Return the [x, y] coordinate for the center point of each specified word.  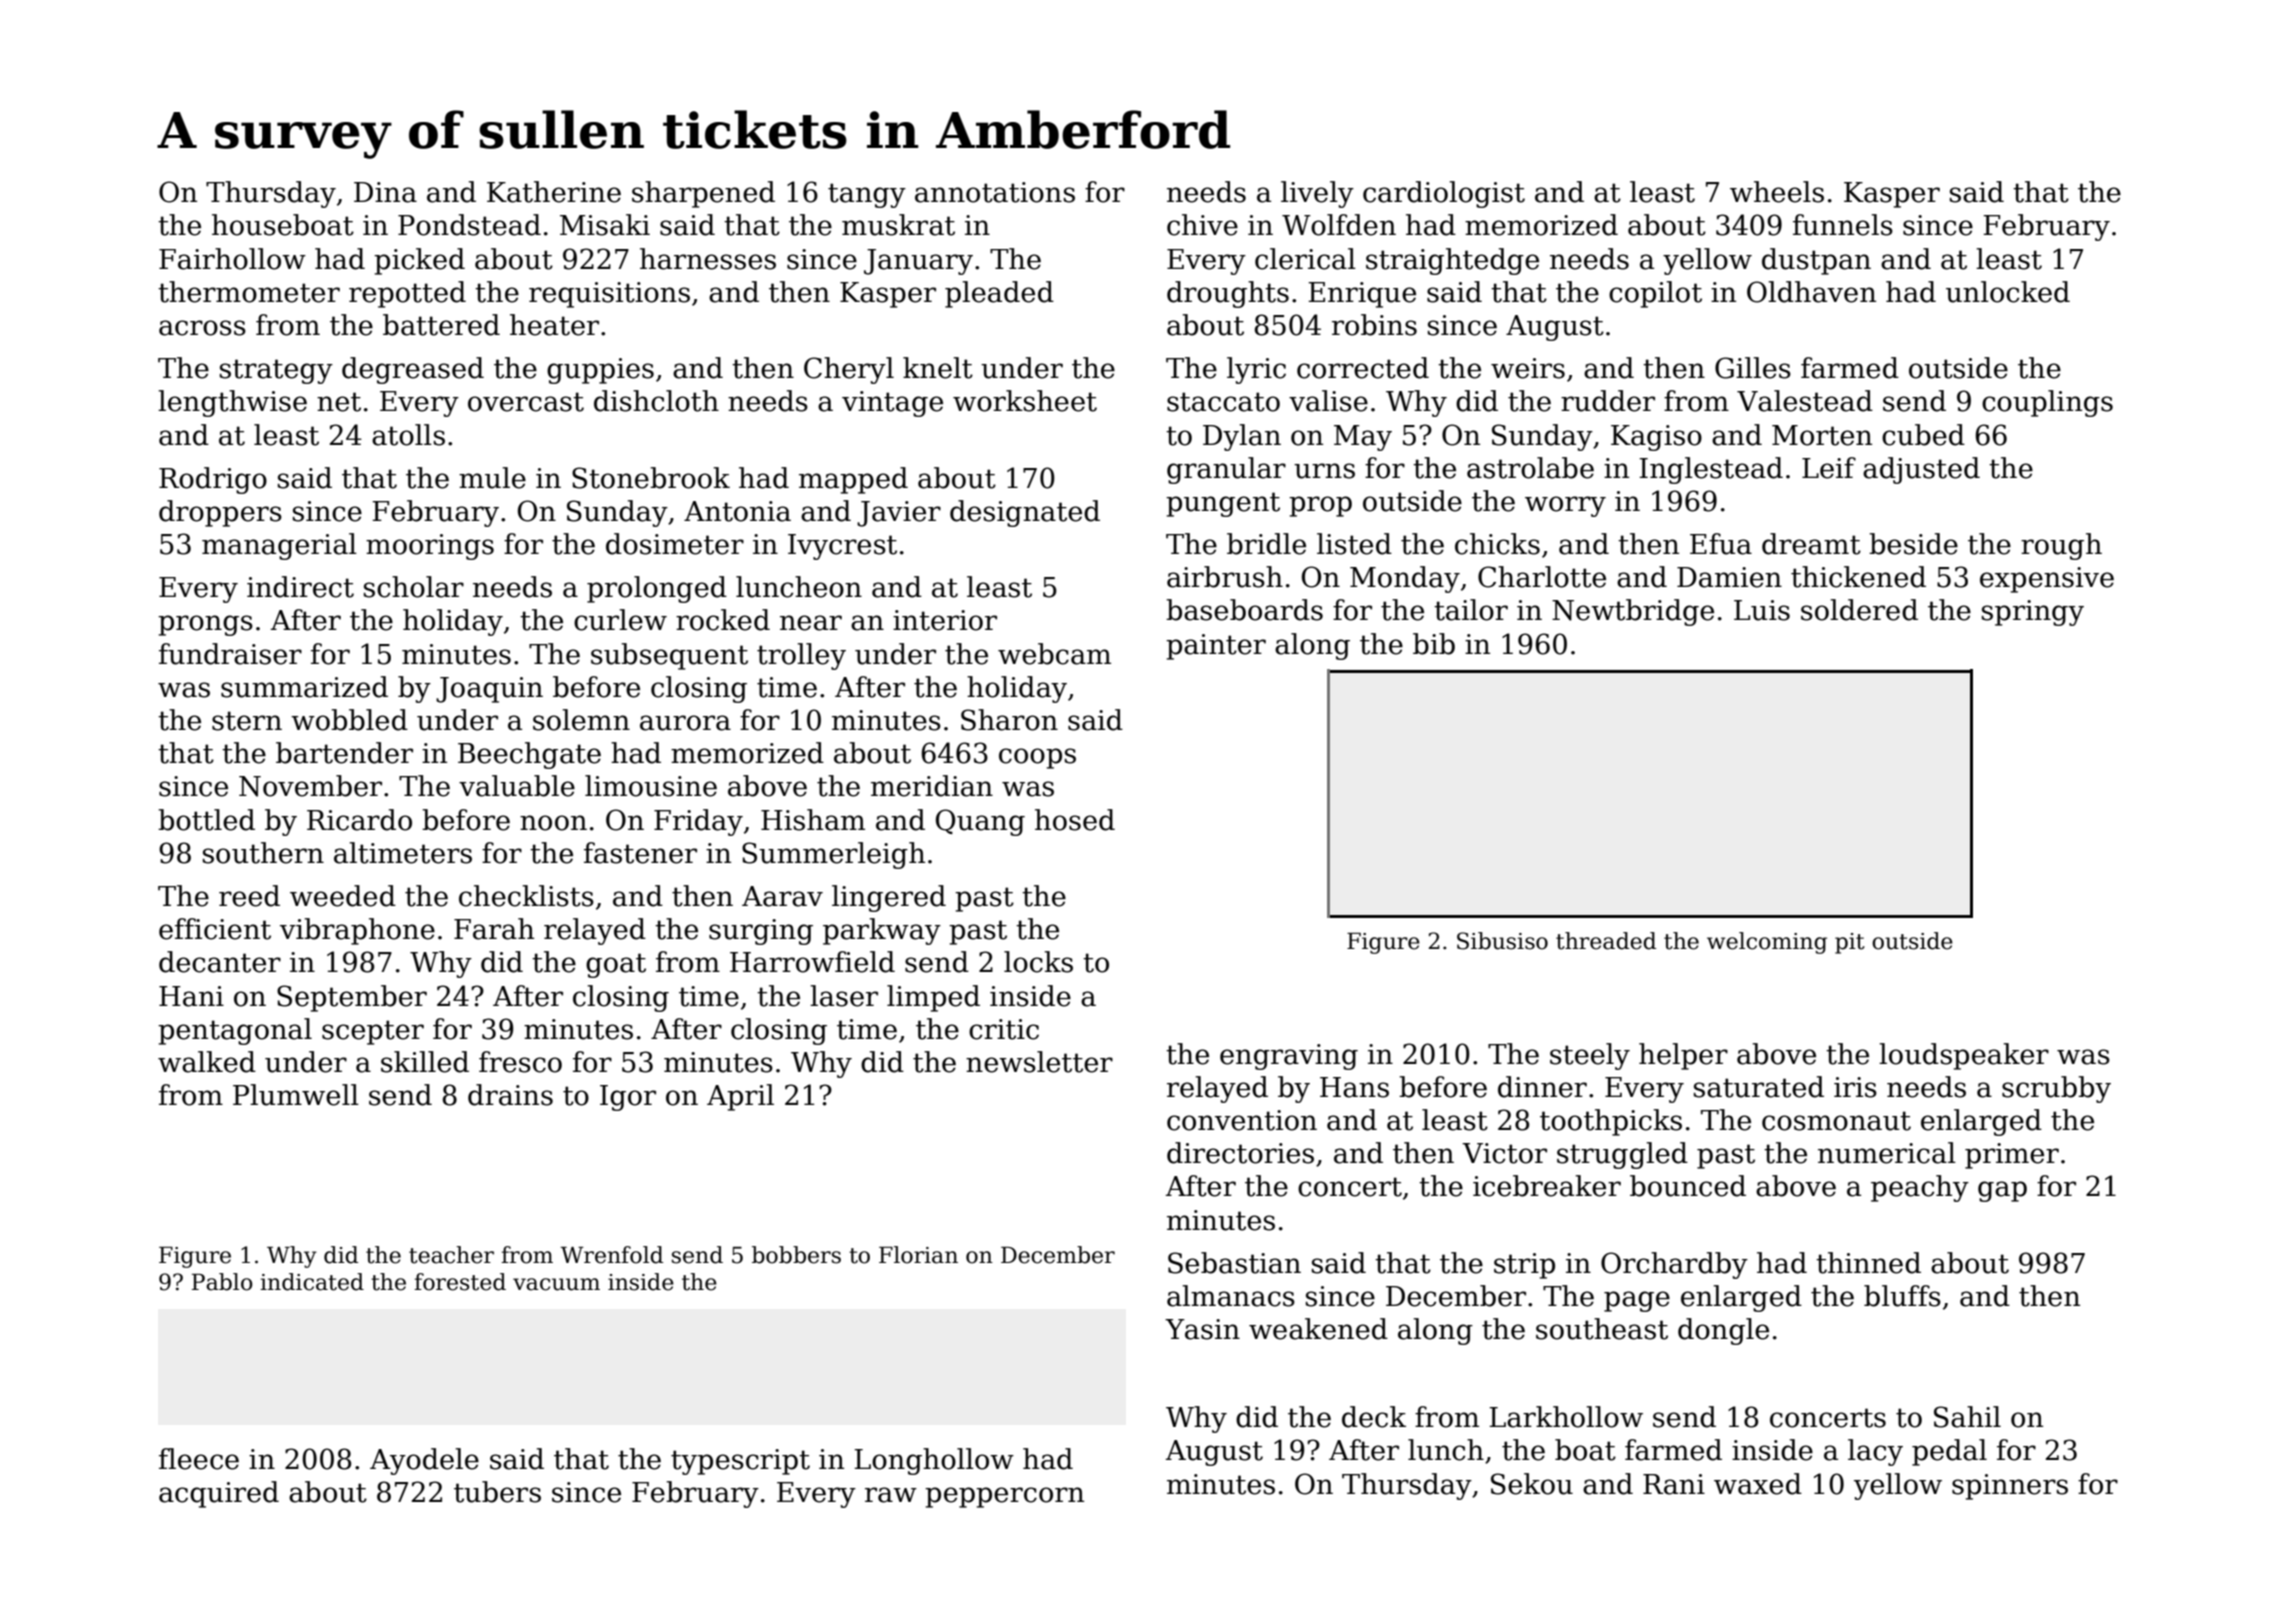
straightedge [1452, 261]
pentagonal [235, 1031]
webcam [1054, 654]
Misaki [605, 225]
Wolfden [1339, 225]
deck [1374, 1417]
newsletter [1039, 1062]
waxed [1758, 1484]
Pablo [222, 1282]
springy [2033, 613]
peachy [1920, 1188]
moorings [430, 547]
